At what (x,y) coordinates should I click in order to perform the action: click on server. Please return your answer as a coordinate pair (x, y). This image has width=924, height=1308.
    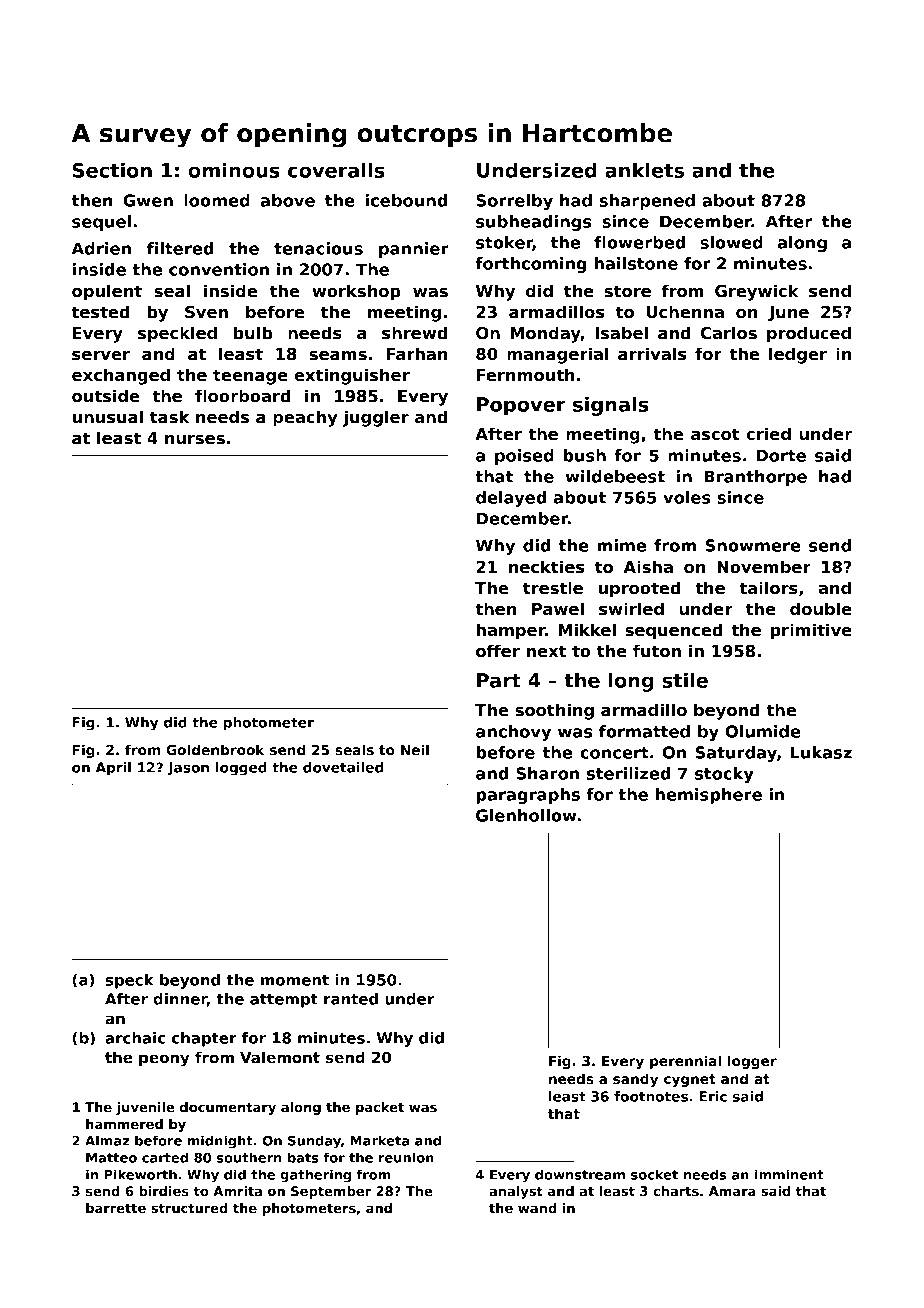
    Looking at the image, I should click on (101, 356).
